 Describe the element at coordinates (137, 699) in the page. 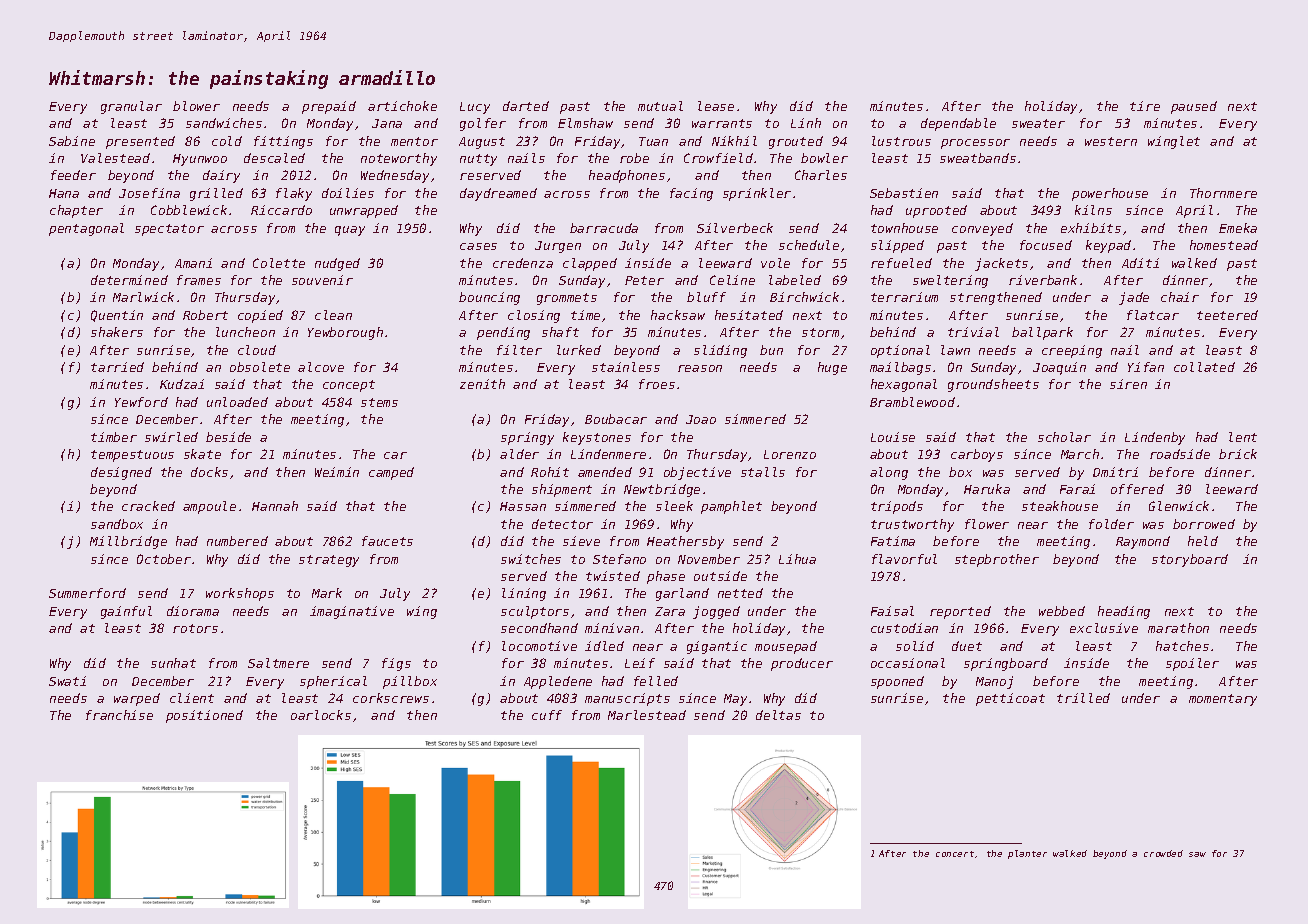

I see `warped` at that location.
